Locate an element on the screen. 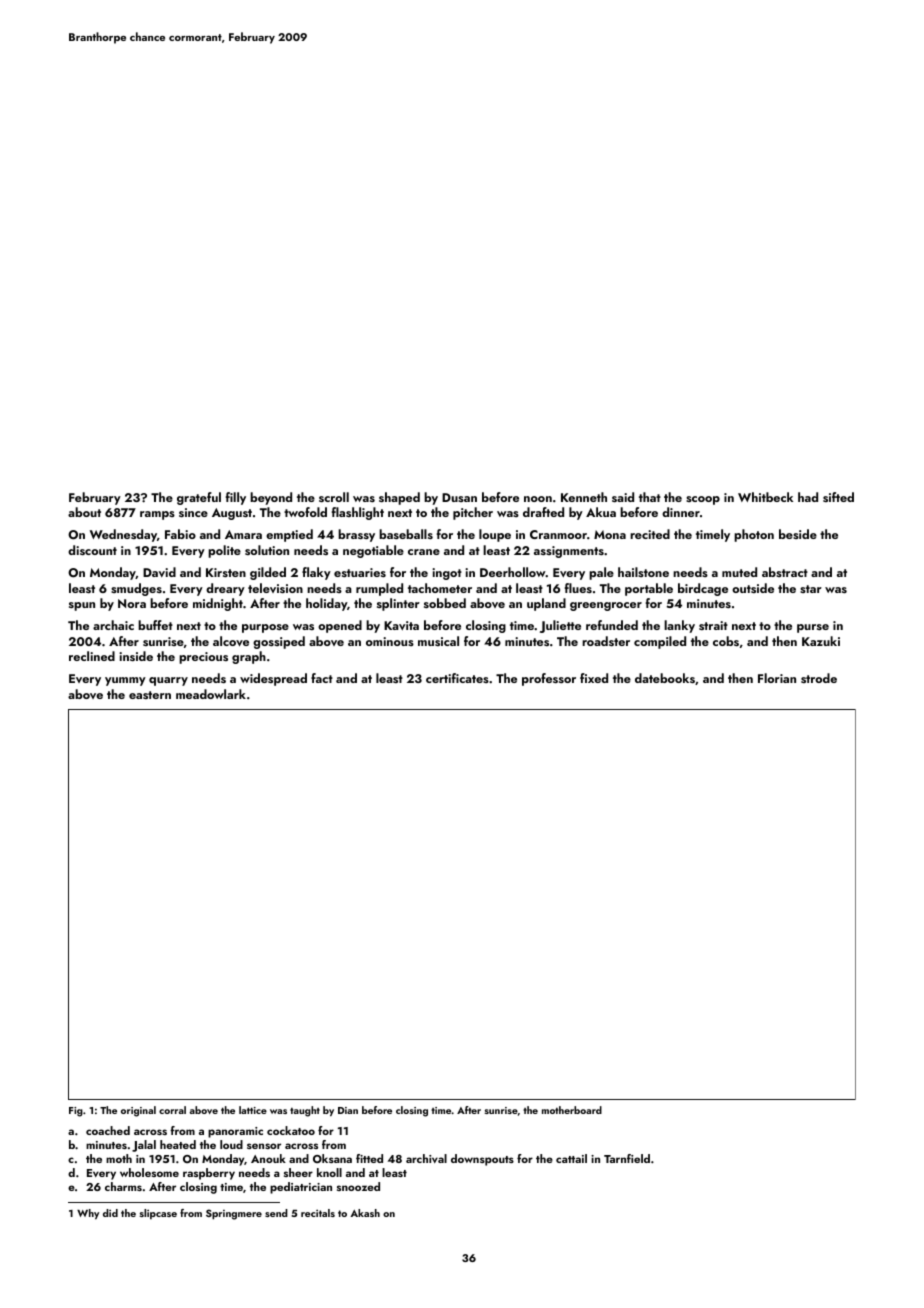 This screenshot has width=924, height=1308. certificates is located at coordinates (457, 678).
